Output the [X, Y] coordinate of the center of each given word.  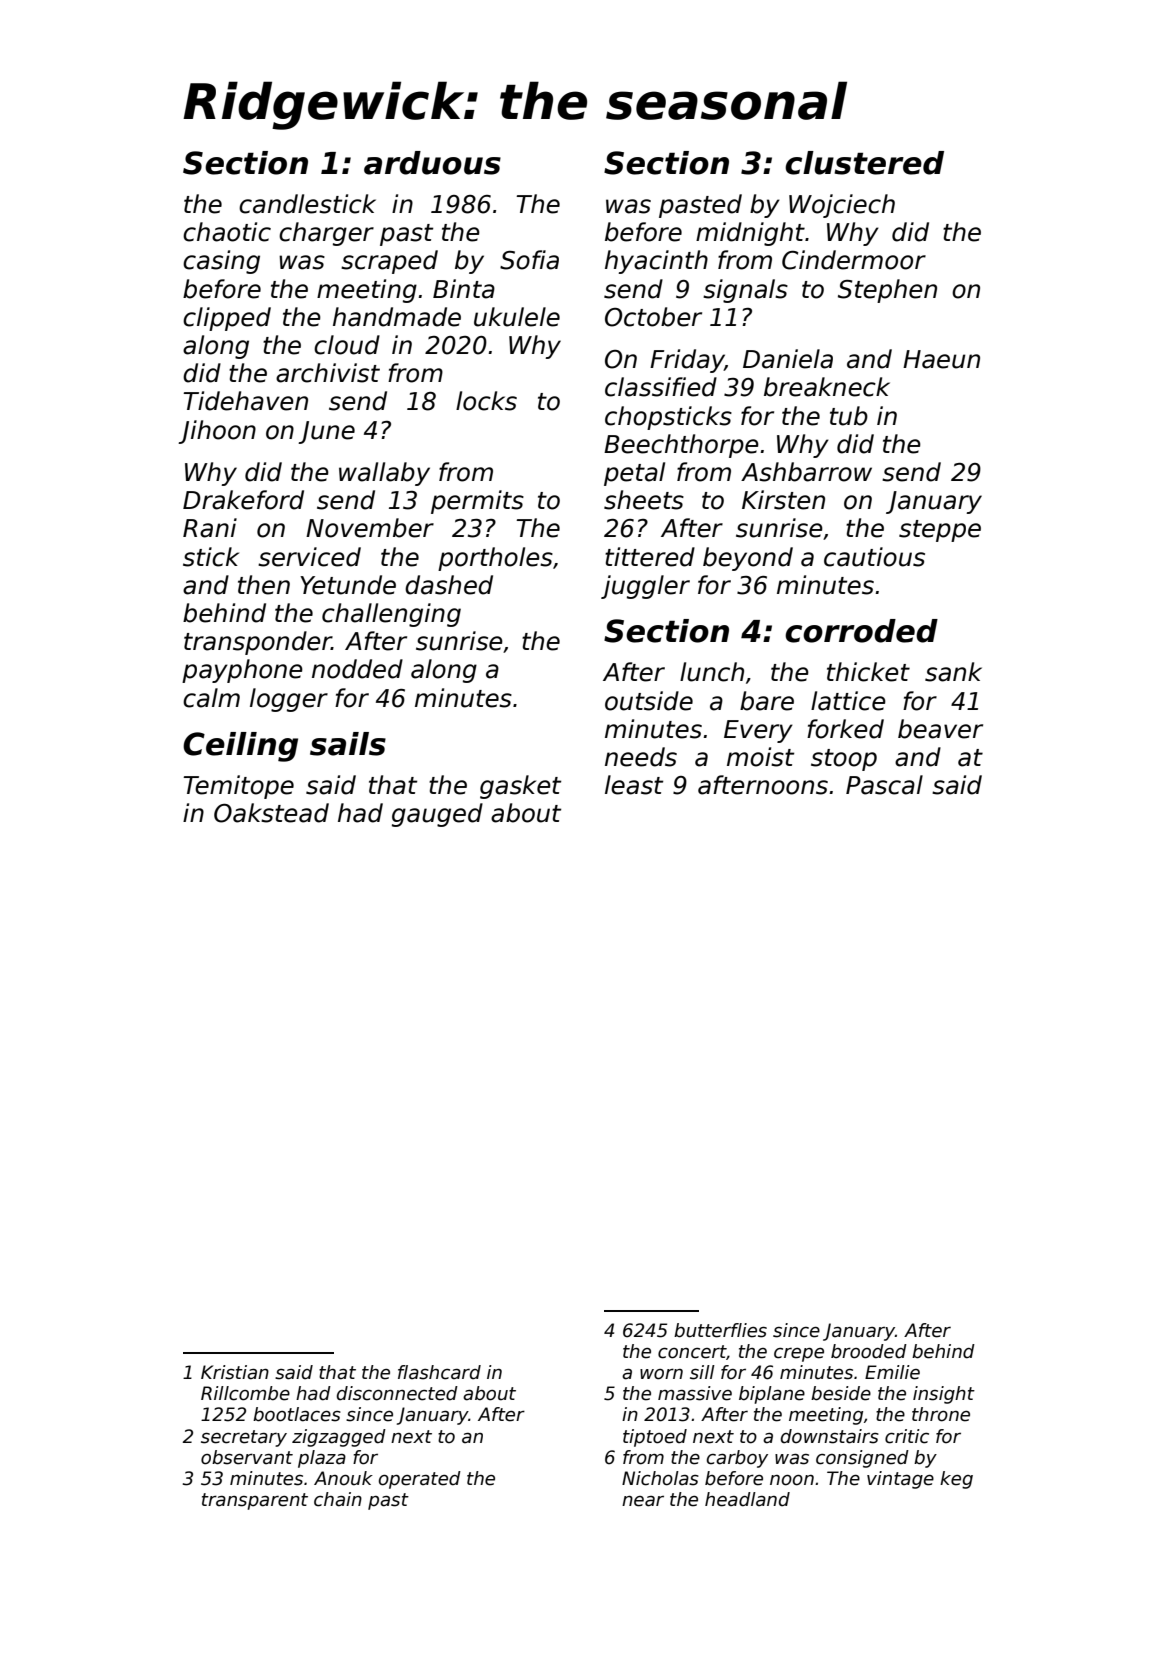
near [643, 1501]
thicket [868, 672]
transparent [255, 1501]
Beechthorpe [681, 446]
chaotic [227, 232]
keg [956, 1480]
